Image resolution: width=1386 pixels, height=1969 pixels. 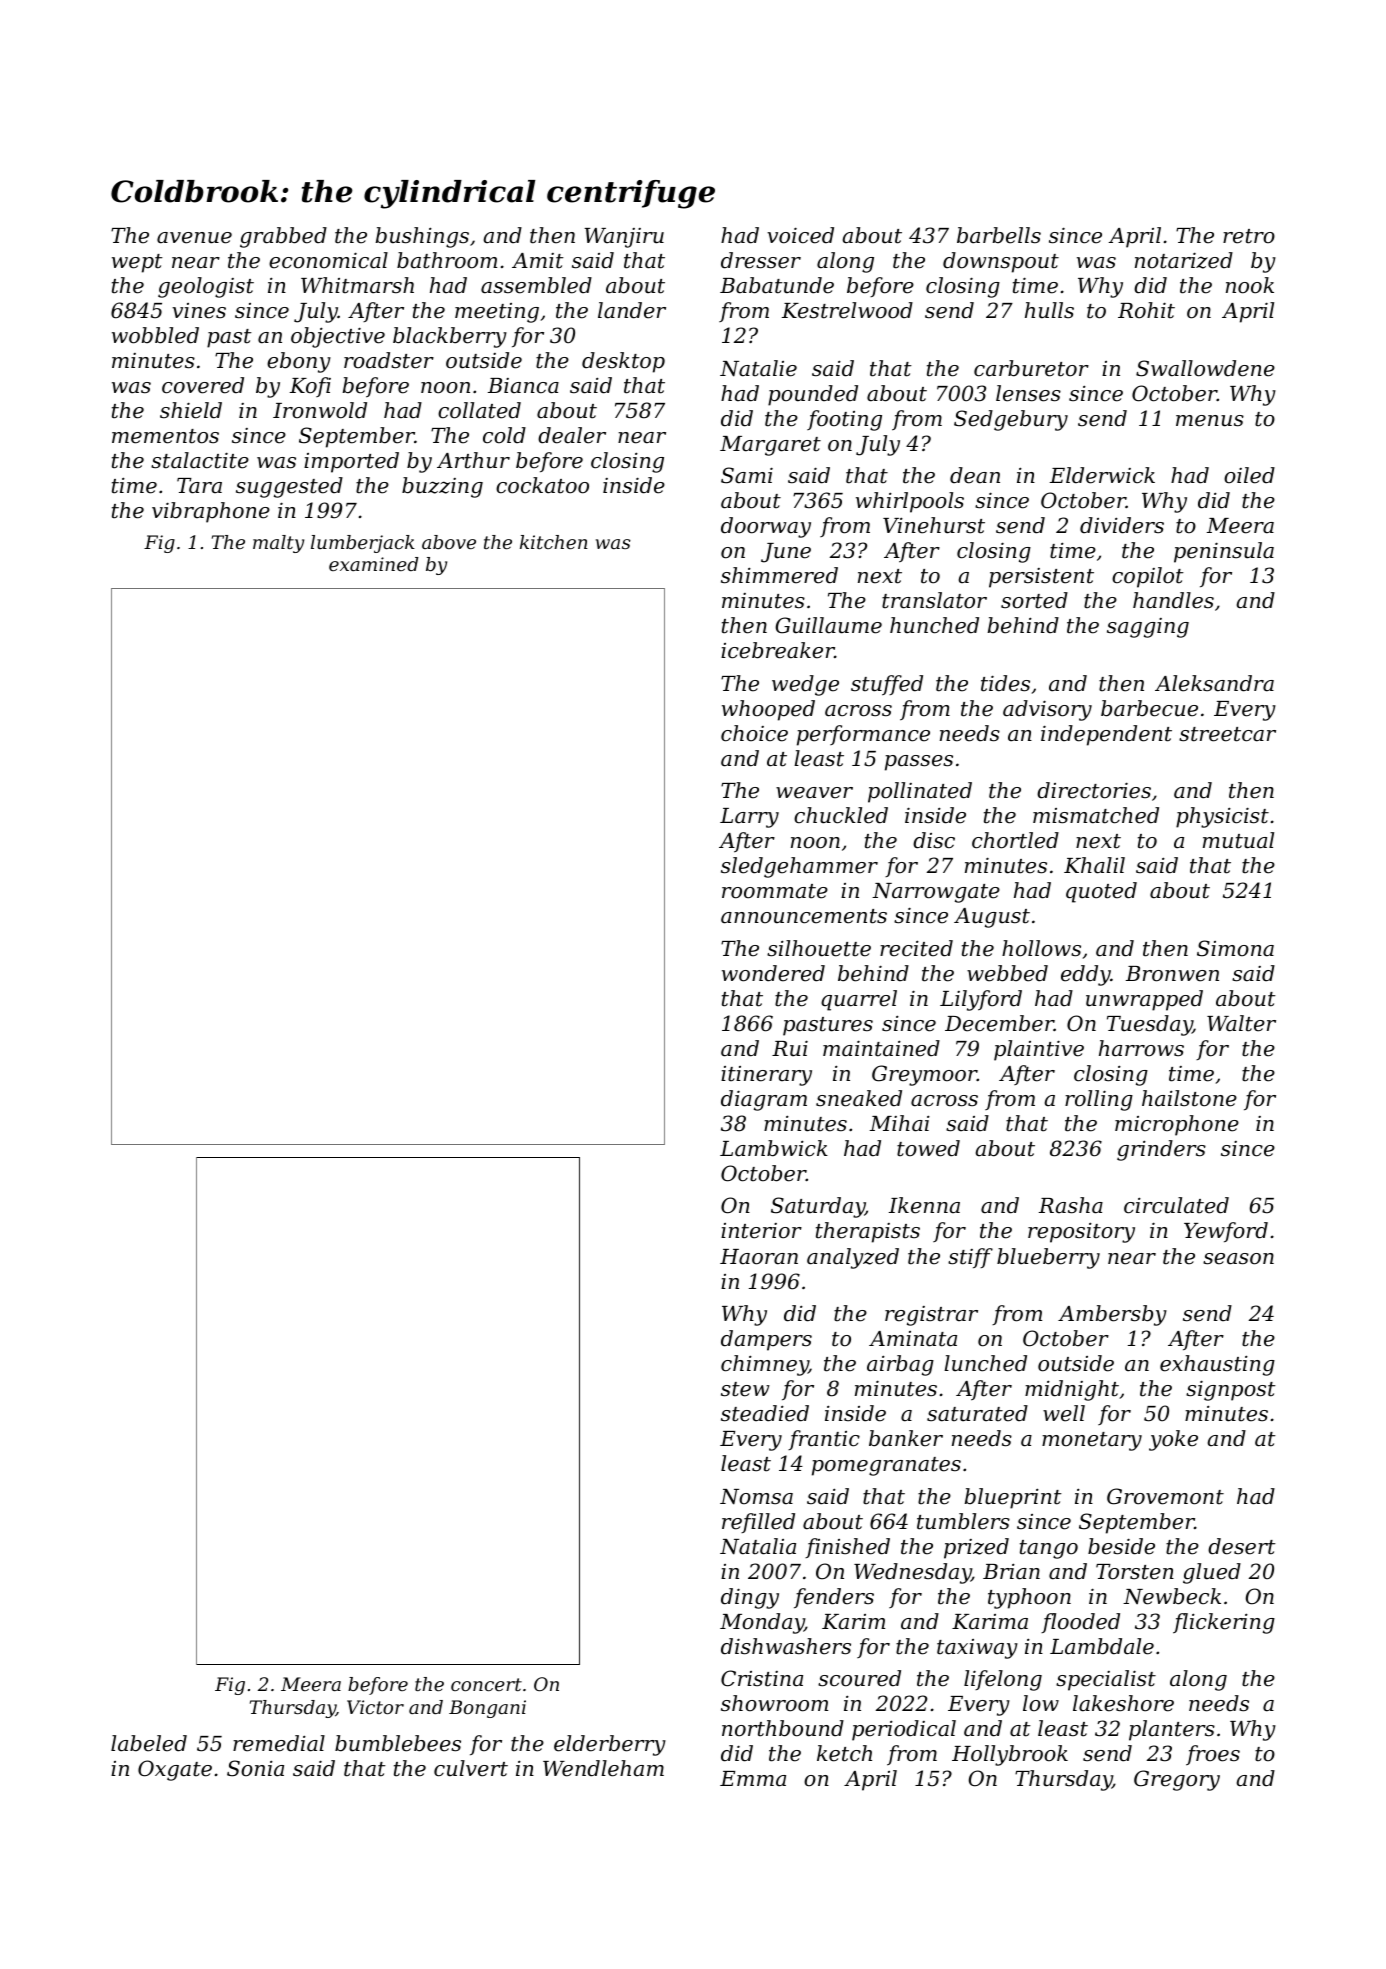 What do you see at coordinates (761, 1231) in the screenshot?
I see `interior` at bounding box center [761, 1231].
